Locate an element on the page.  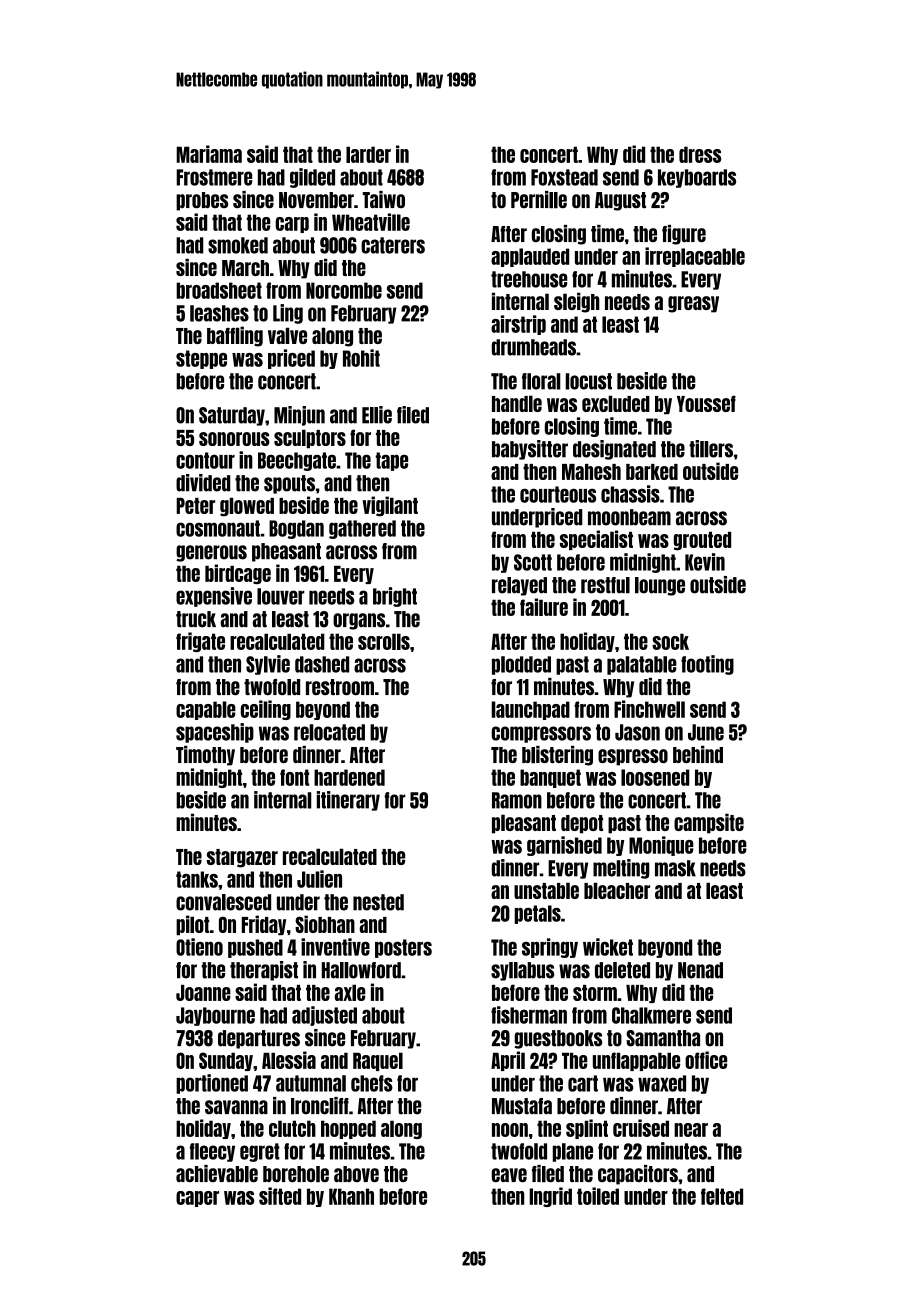
Foxstead is located at coordinates (564, 177).
